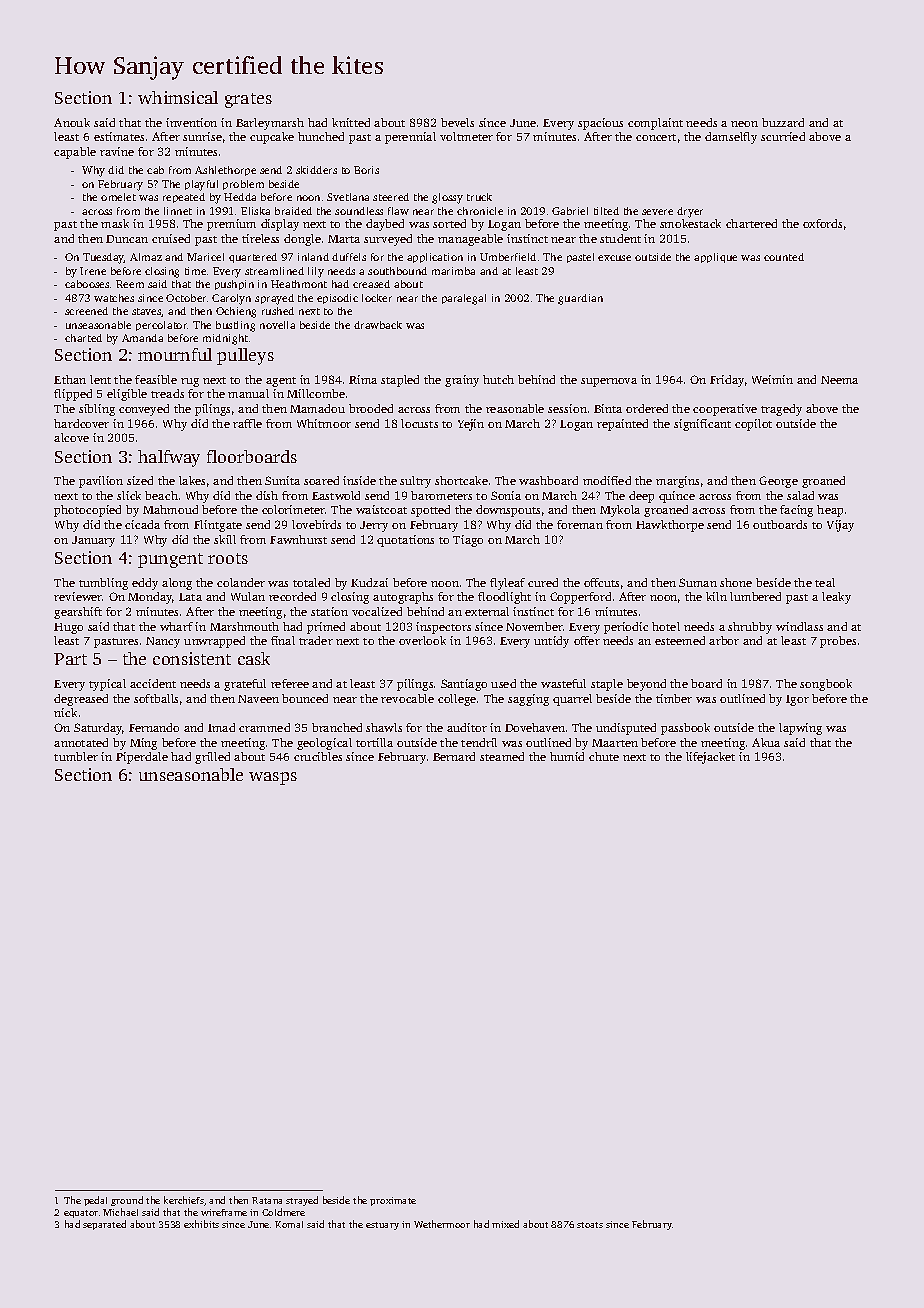 The height and width of the screenshot is (1308, 924). I want to click on salad, so click(800, 495).
